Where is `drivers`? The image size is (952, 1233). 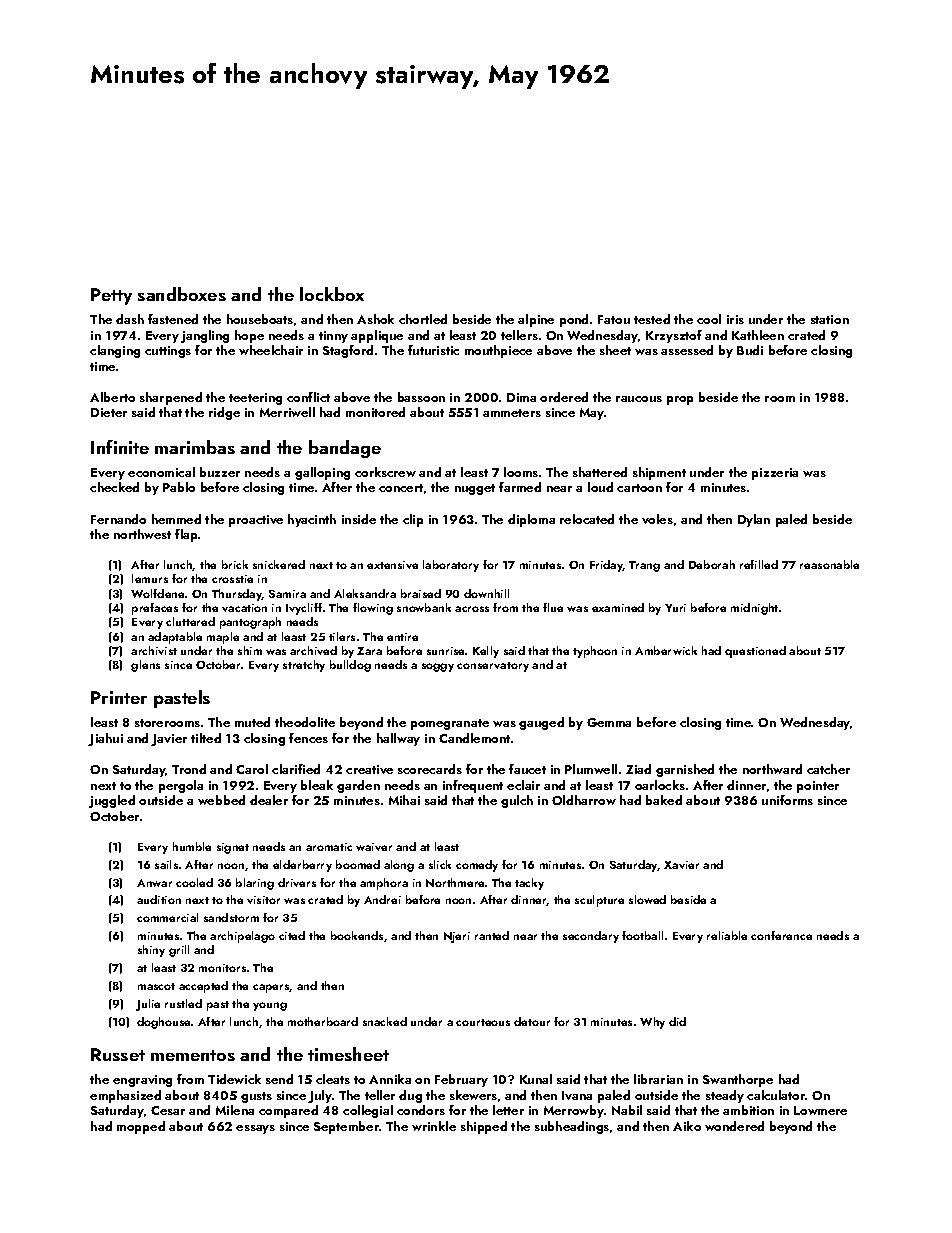
drivers is located at coordinates (297, 882).
